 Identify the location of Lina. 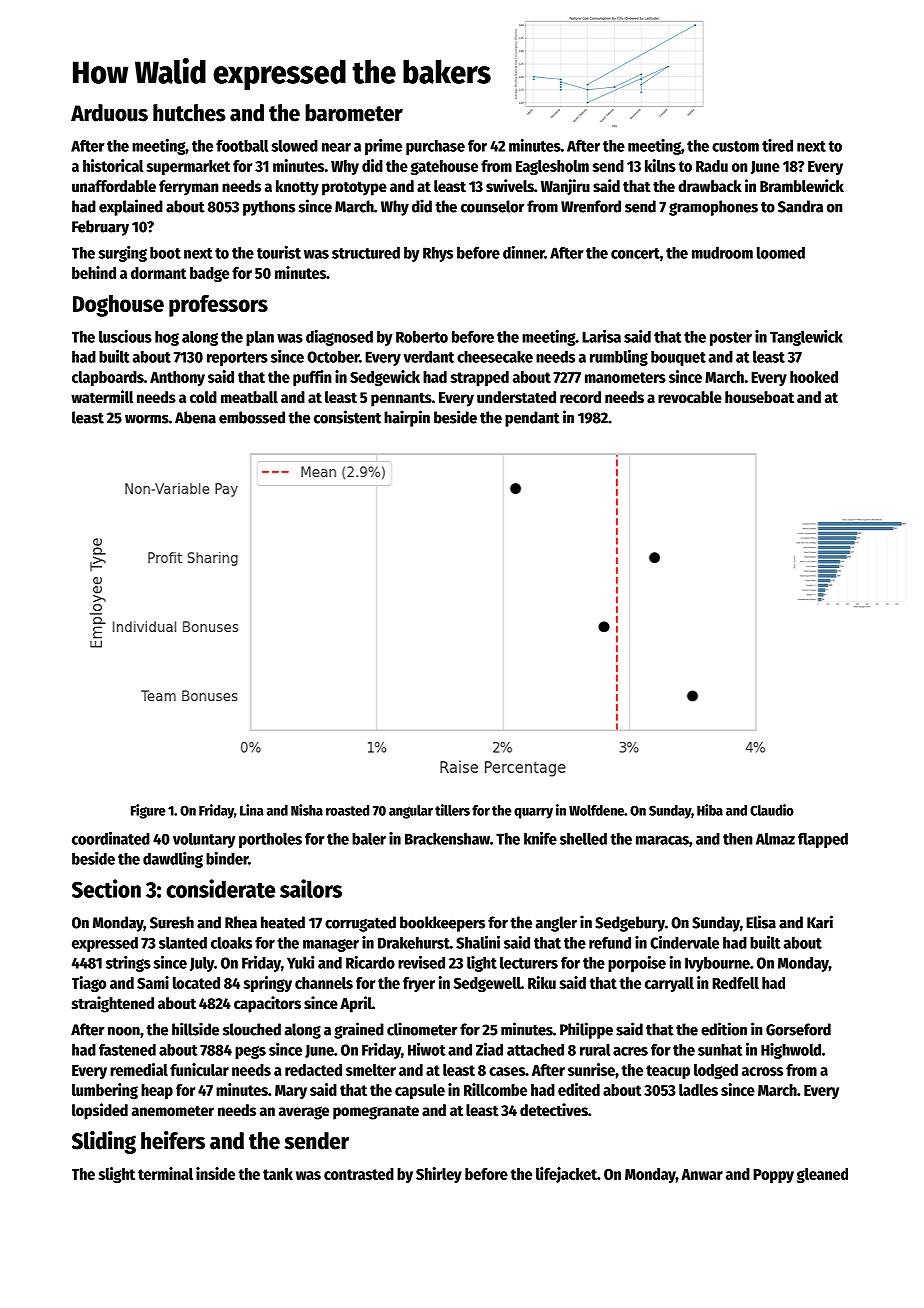
(252, 810).
